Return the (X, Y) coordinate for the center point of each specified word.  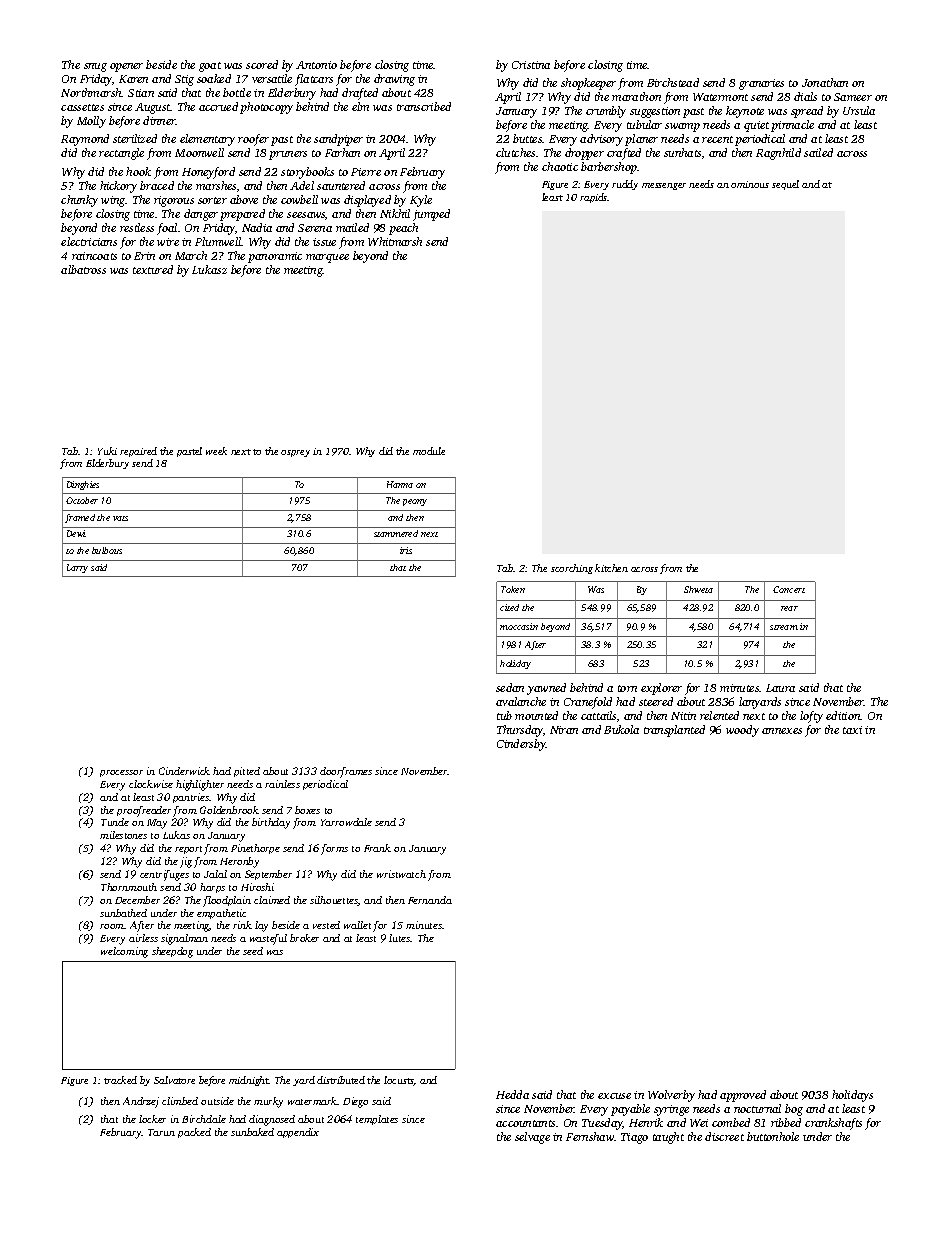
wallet (357, 925)
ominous (750, 184)
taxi (852, 730)
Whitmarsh (395, 241)
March (191, 255)
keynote (745, 112)
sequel (785, 185)
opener (126, 67)
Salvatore (174, 1080)
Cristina (531, 65)
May (157, 824)
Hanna (400, 484)
